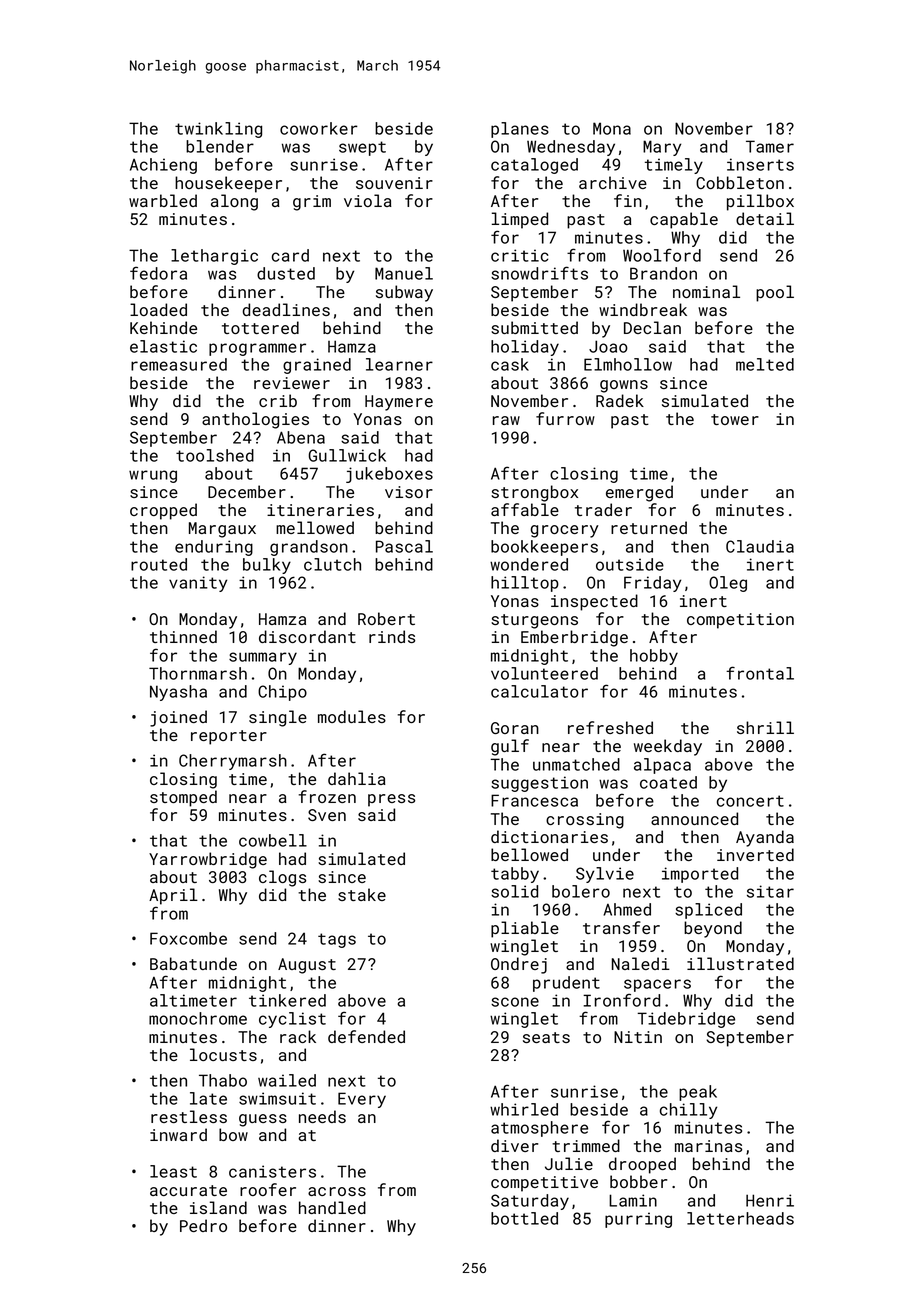  I want to click on Mona, so click(612, 128).
